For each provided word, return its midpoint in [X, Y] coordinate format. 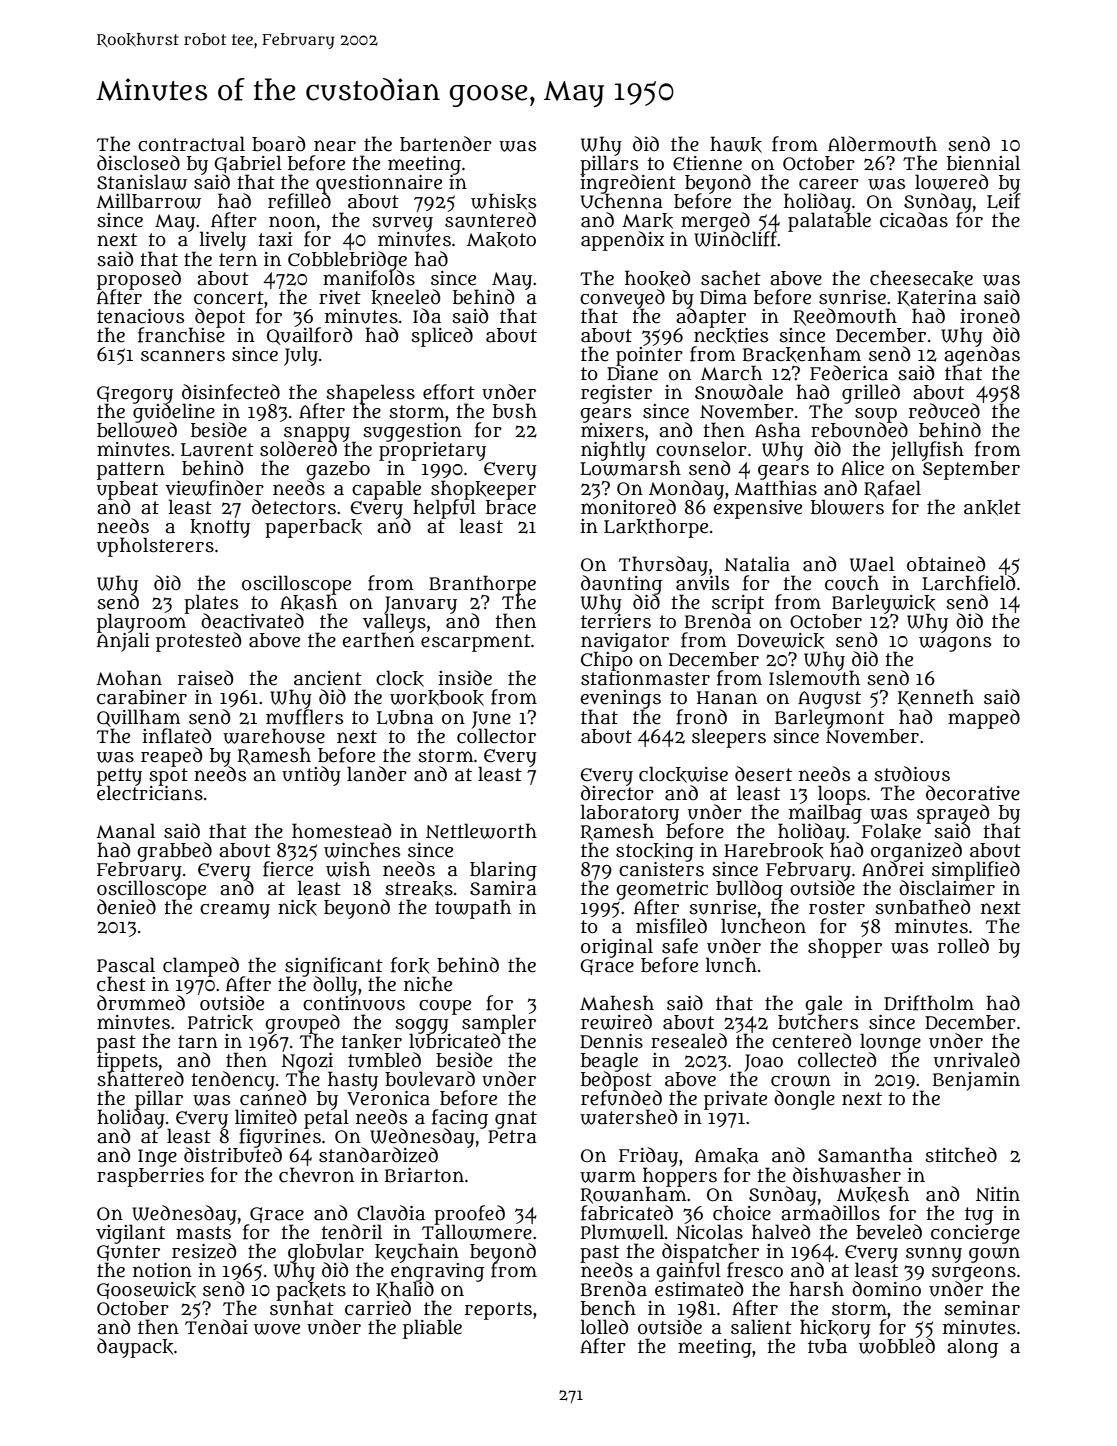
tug [979, 1215]
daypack [135, 1348]
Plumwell [623, 1232]
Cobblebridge [347, 260]
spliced [442, 337]
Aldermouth [882, 144]
